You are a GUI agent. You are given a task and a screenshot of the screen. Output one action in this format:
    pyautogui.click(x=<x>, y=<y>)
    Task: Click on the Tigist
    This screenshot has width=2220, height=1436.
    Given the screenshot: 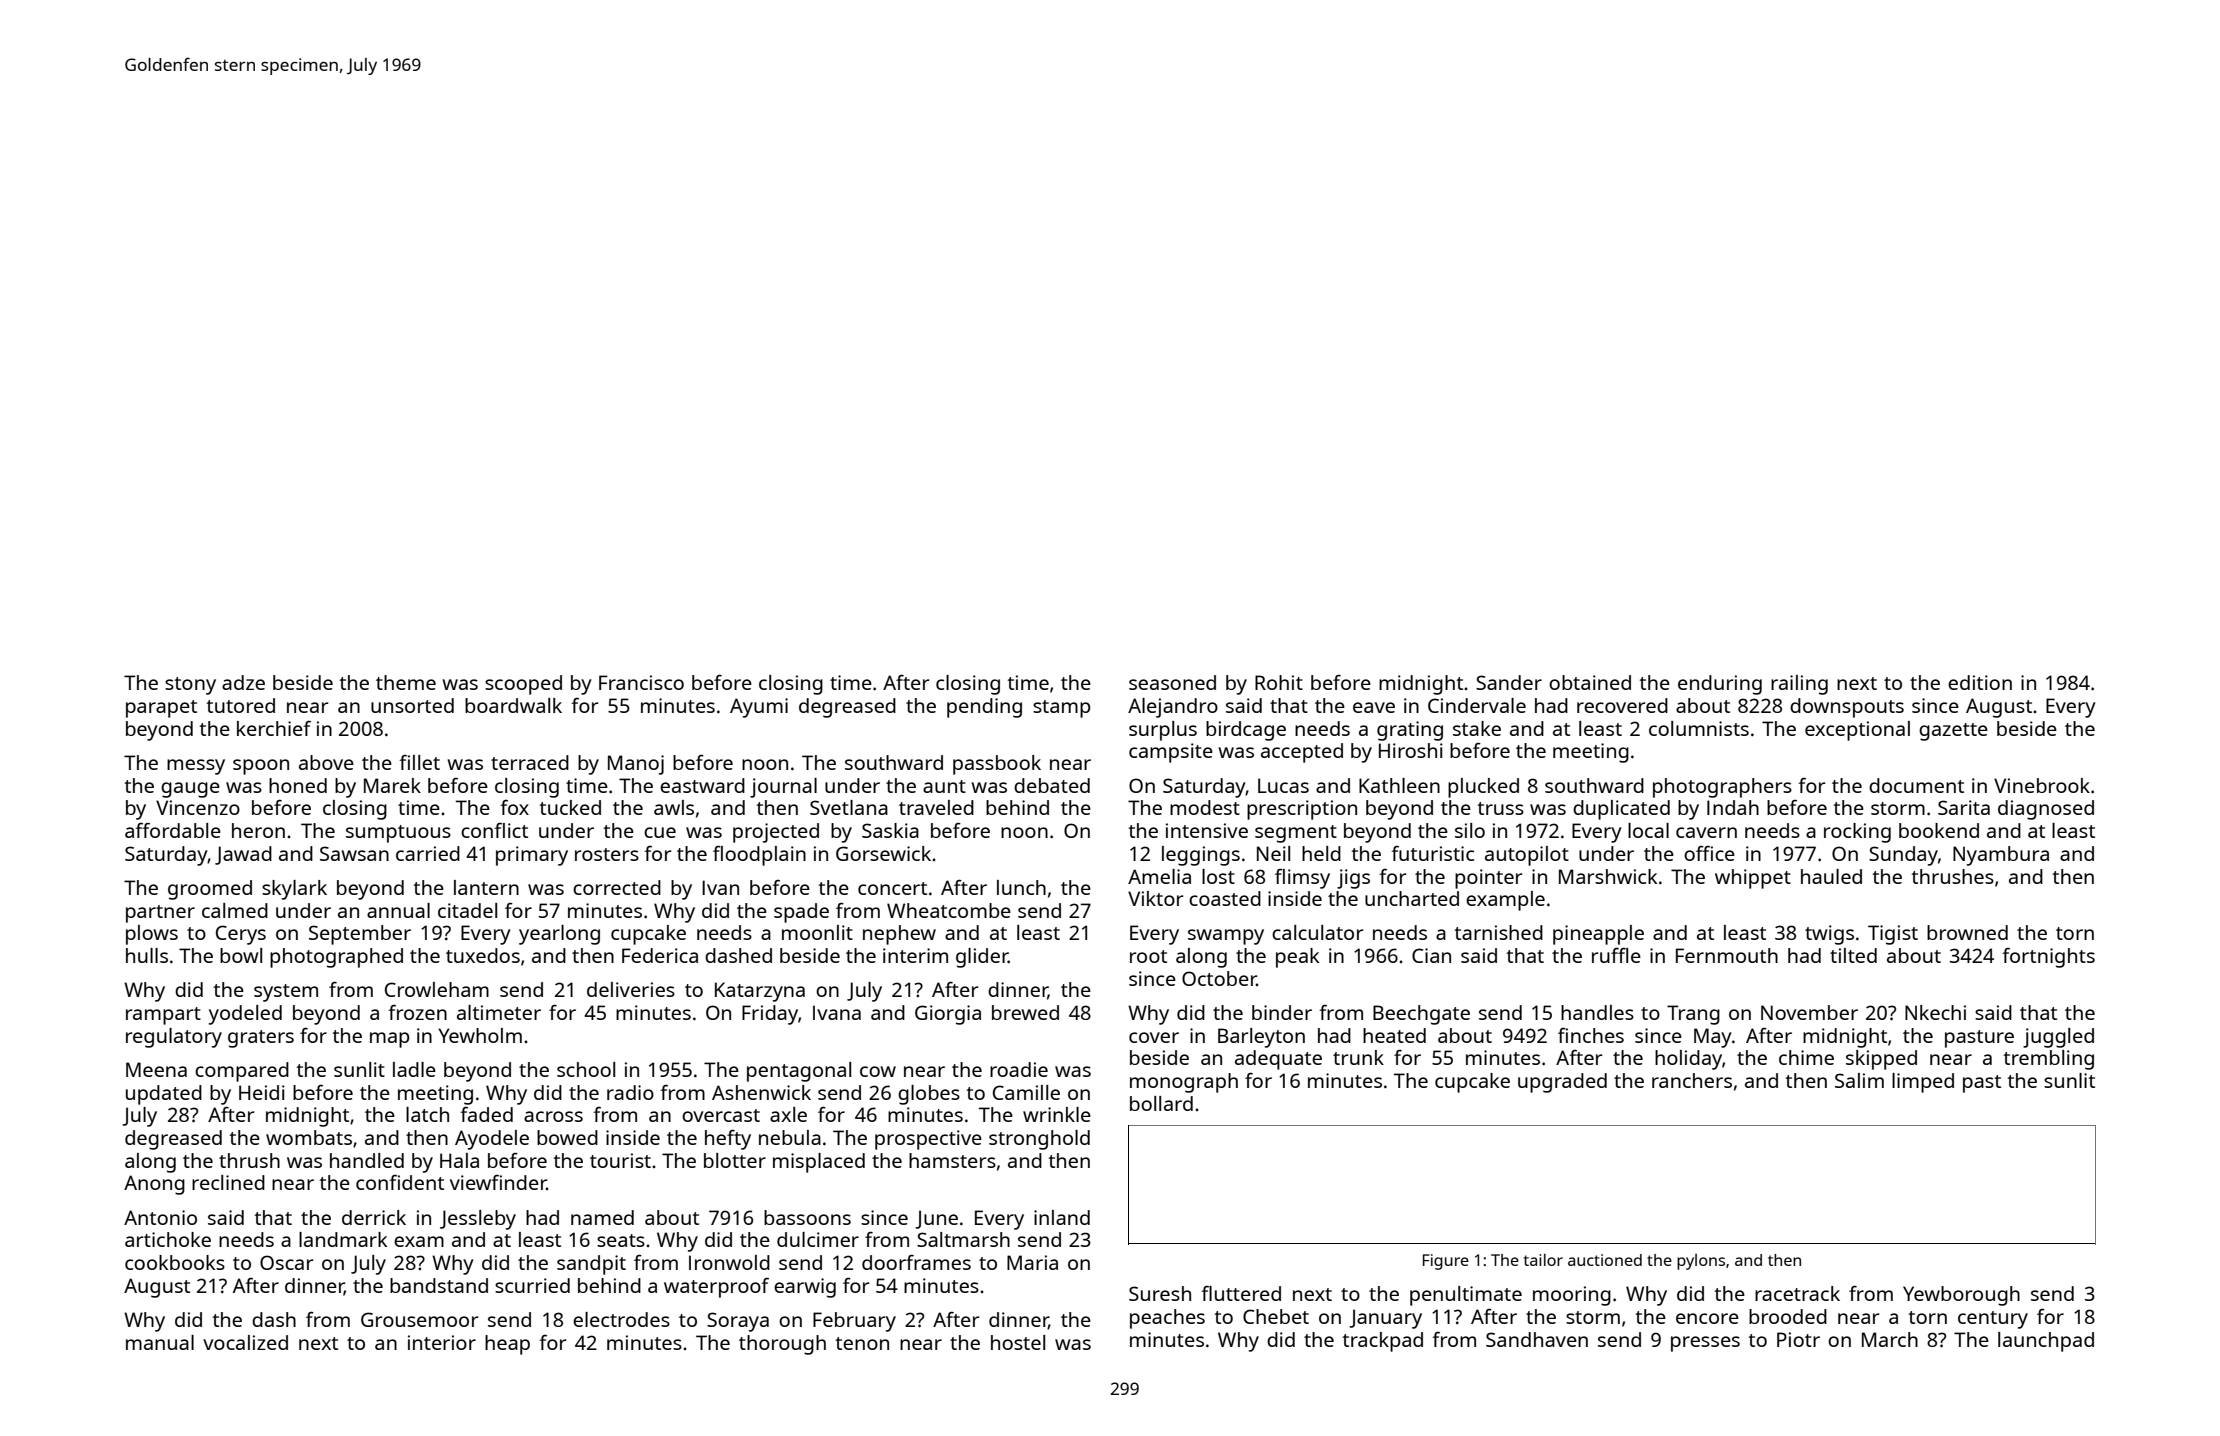 What is the action you would take?
    pyautogui.click(x=1893, y=935)
